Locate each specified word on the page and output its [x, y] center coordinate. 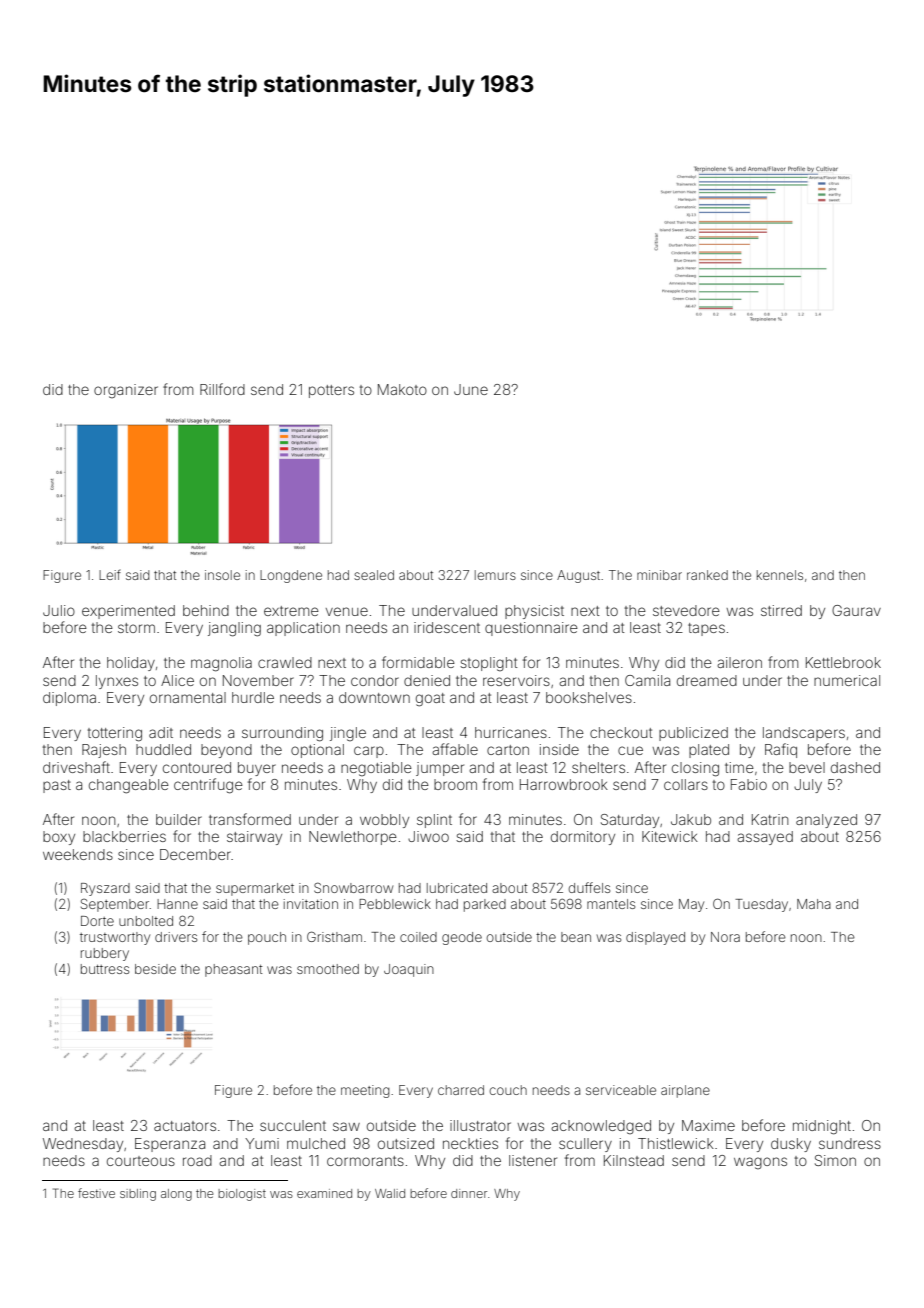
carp [369, 752]
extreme [291, 611]
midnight [822, 1127]
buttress [105, 969]
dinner [469, 1193]
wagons [760, 1163]
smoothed [328, 969]
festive [96, 1193]
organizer [126, 391]
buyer [257, 769]
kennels [780, 575]
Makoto [402, 389]
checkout [621, 732]
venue [347, 611]
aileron [739, 662]
